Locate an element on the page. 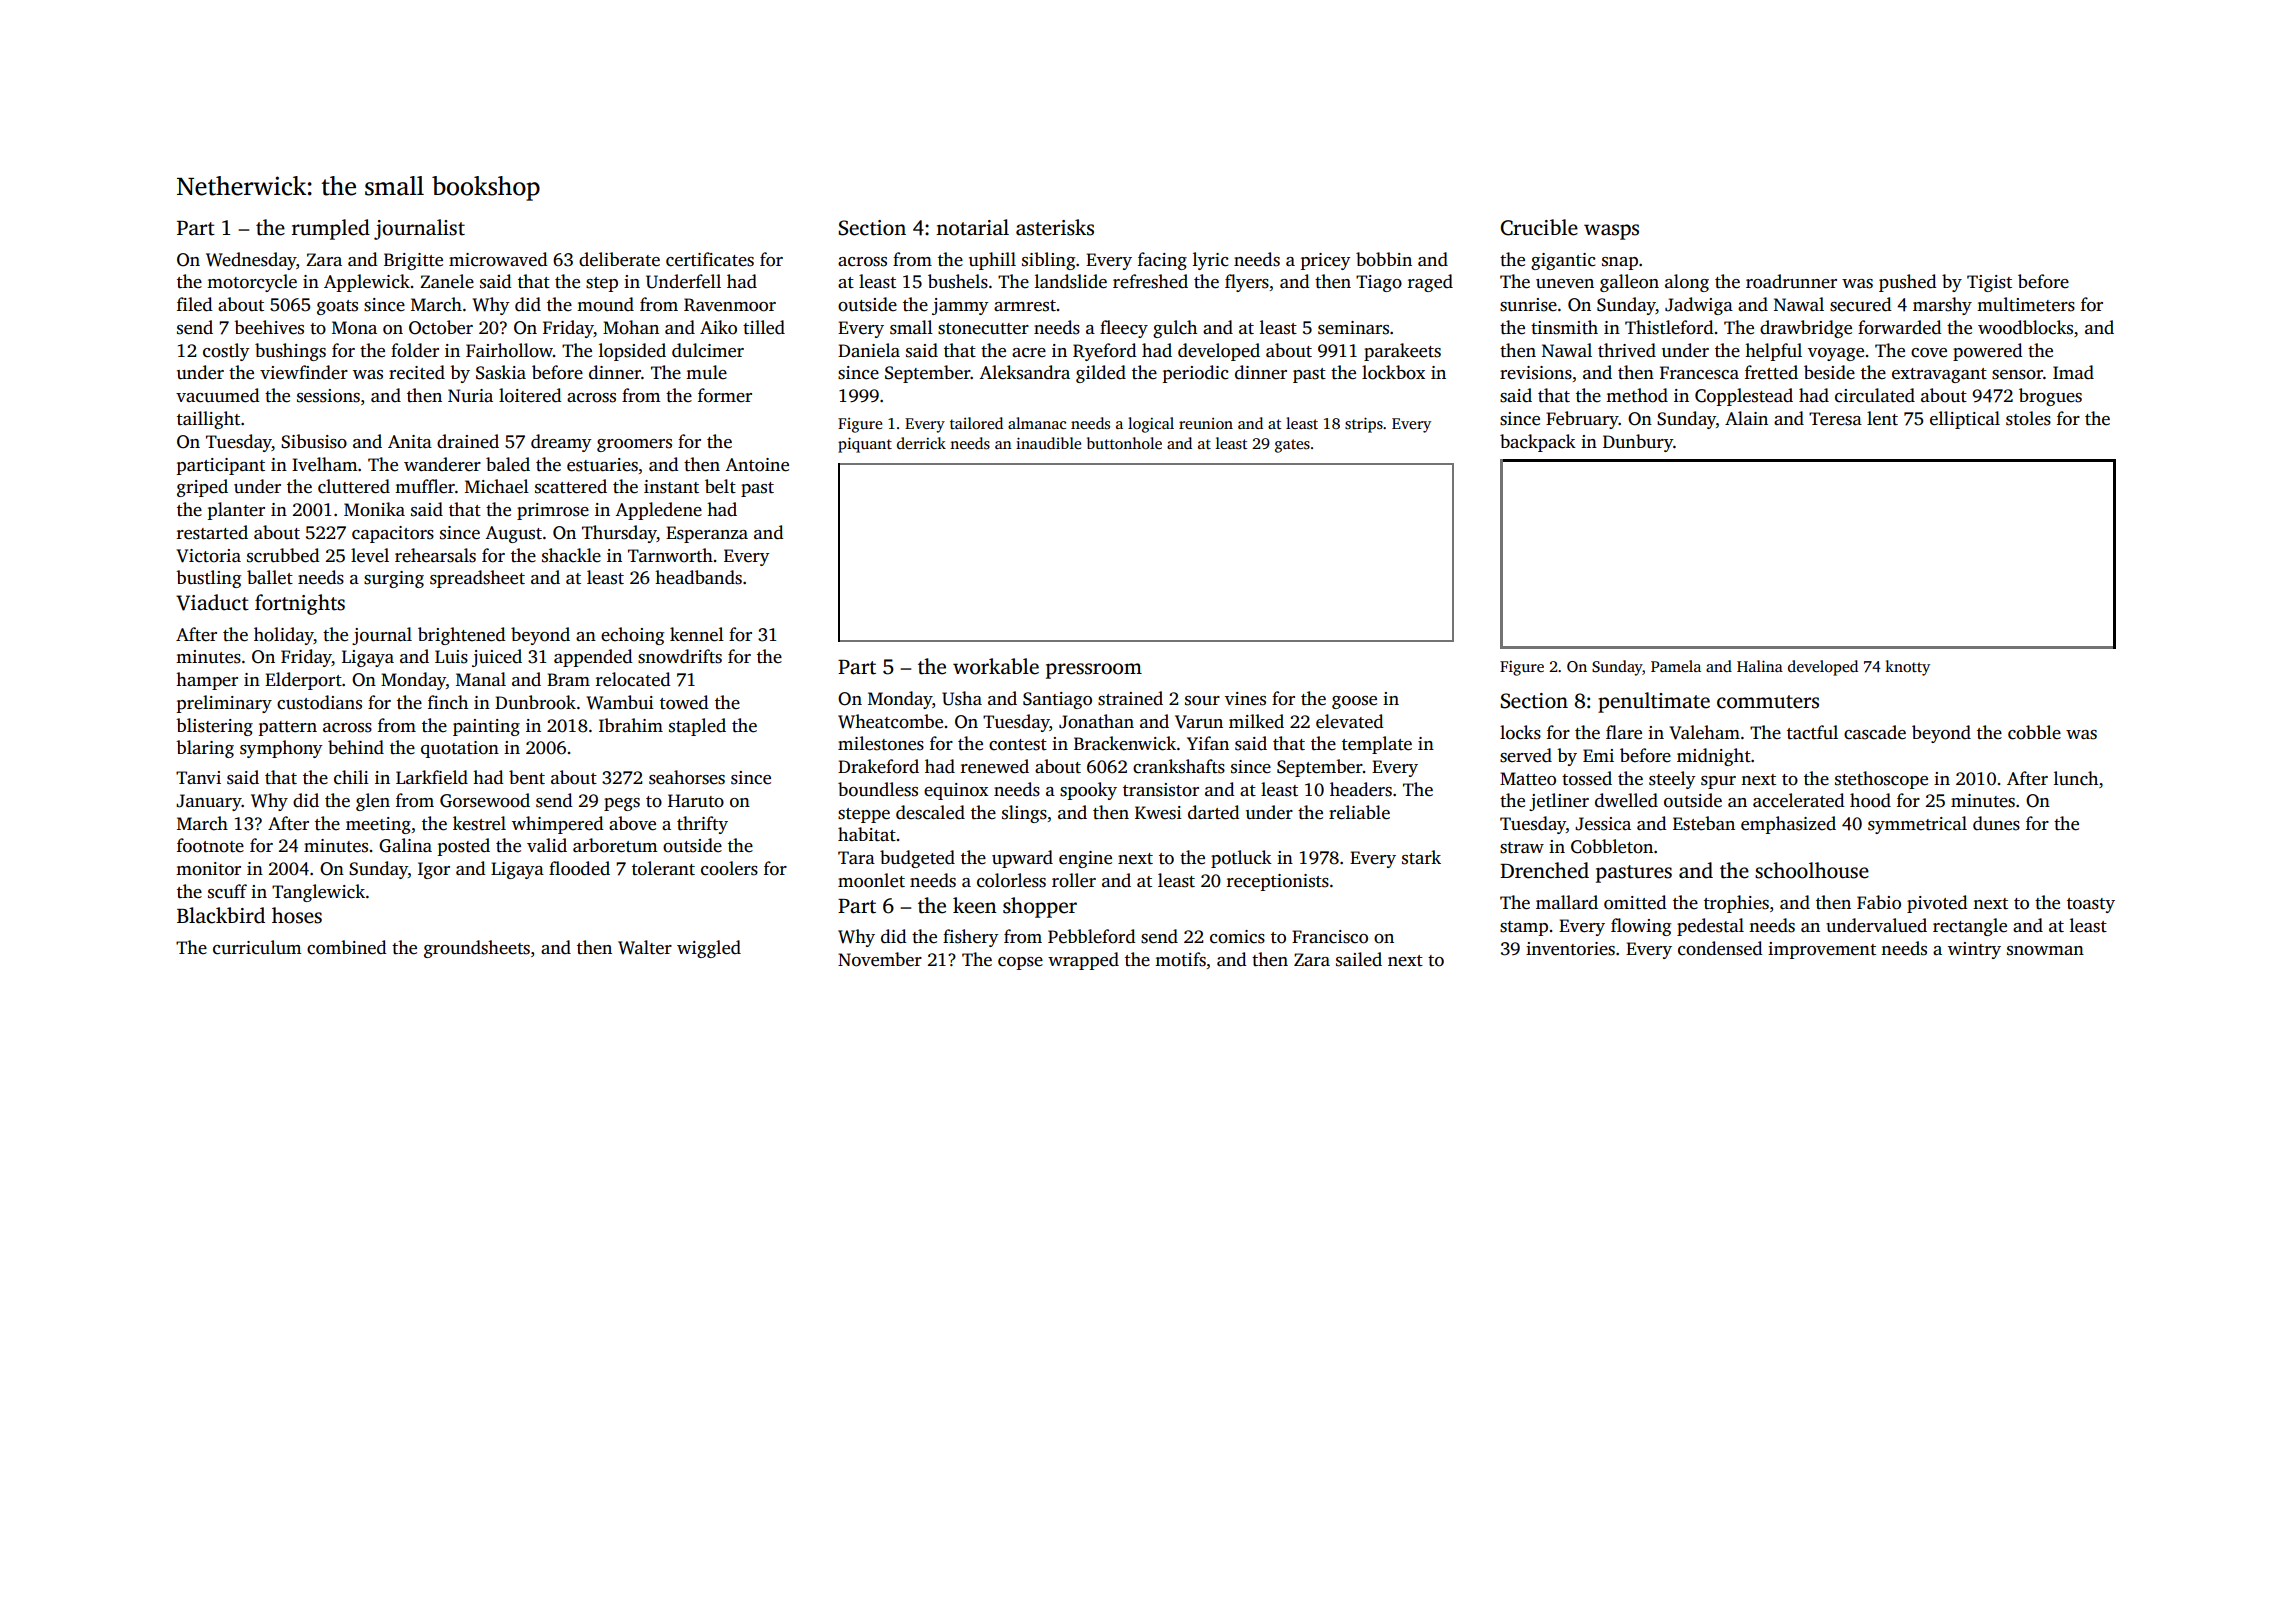 The width and height of the image is (2292, 1620). Crucible is located at coordinates (1539, 227).
